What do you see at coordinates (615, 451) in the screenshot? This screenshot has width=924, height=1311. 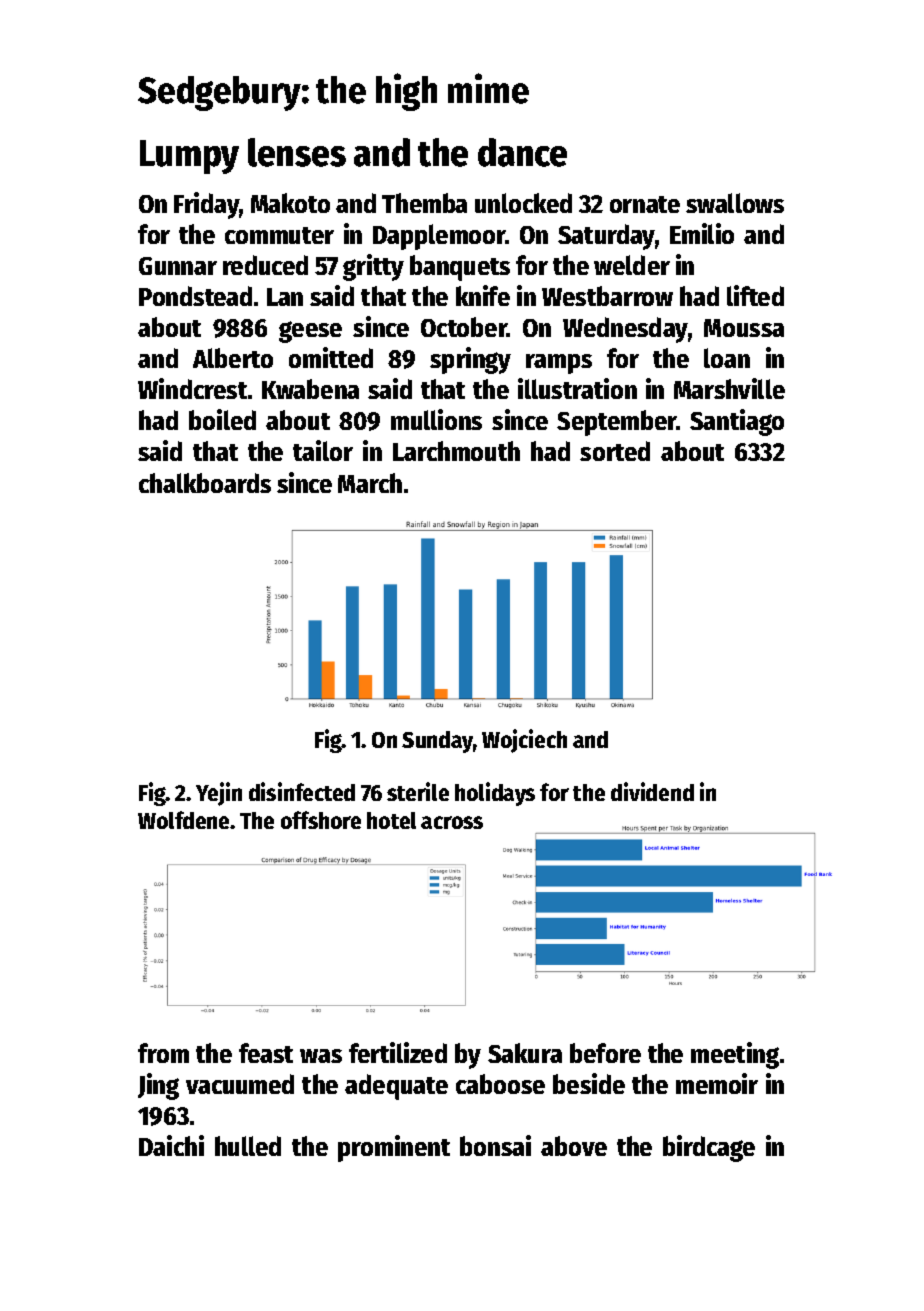 I see `sorted` at bounding box center [615, 451].
